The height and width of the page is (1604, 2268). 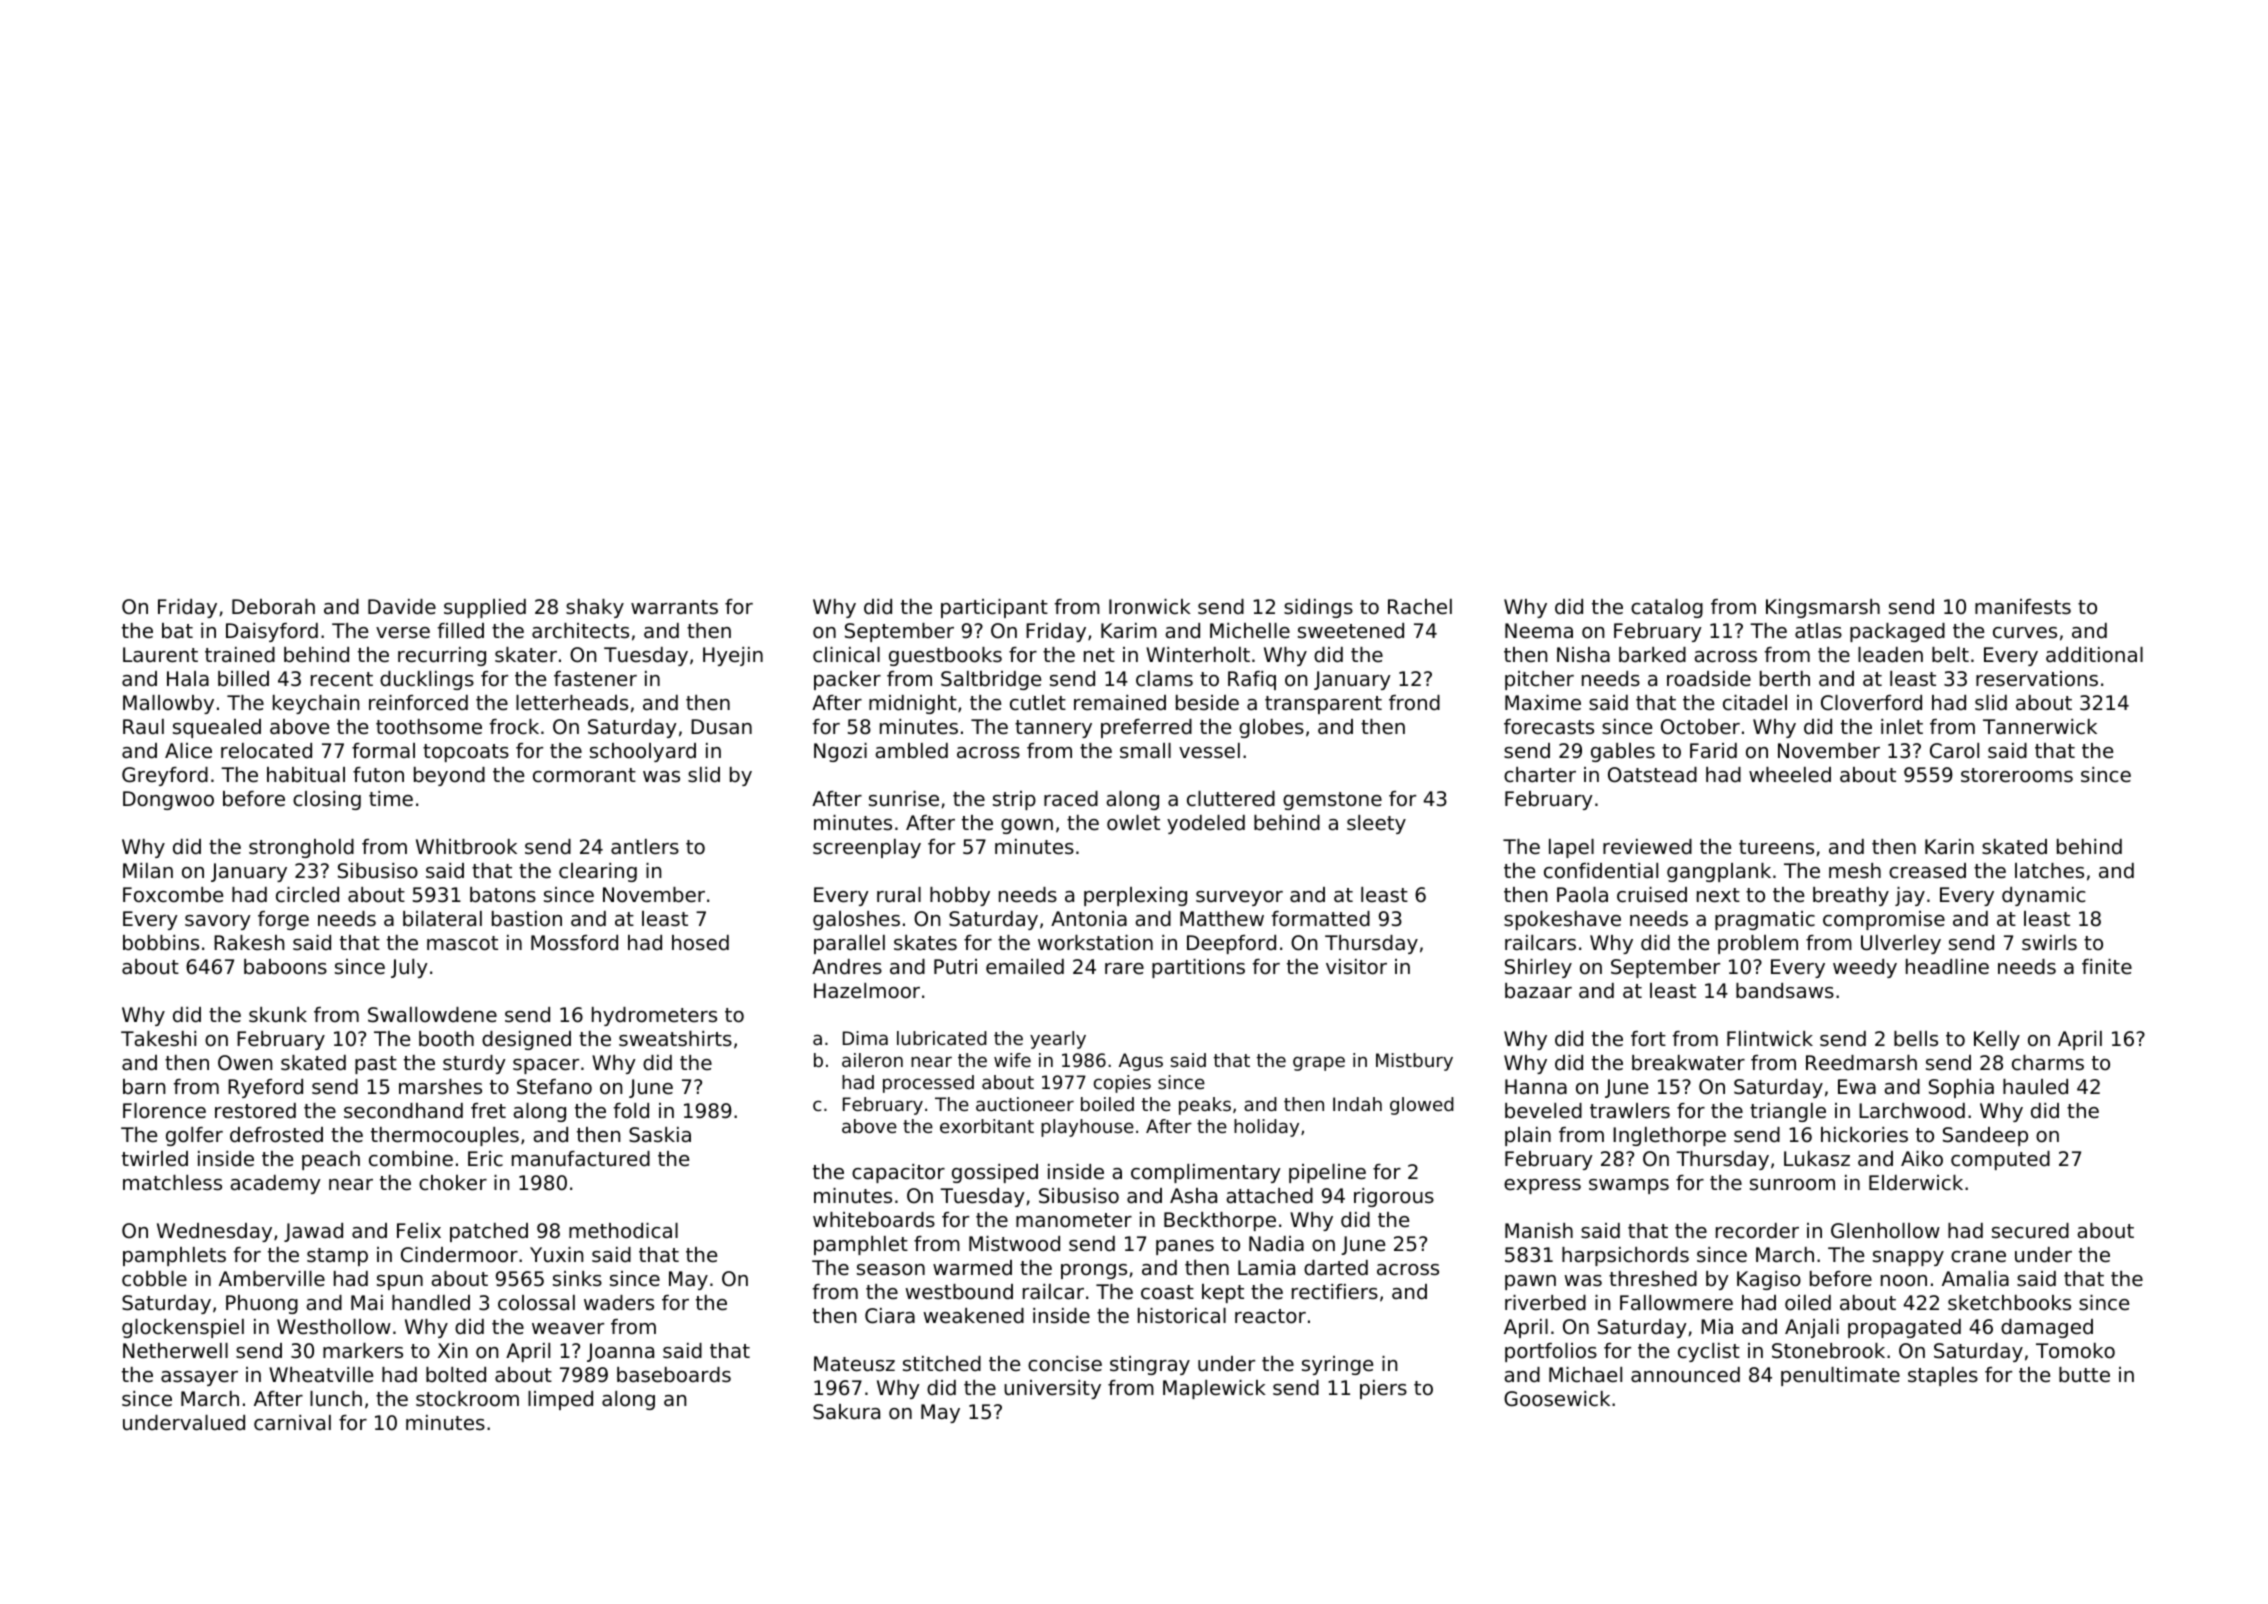 I want to click on perplexing, so click(x=1135, y=896).
